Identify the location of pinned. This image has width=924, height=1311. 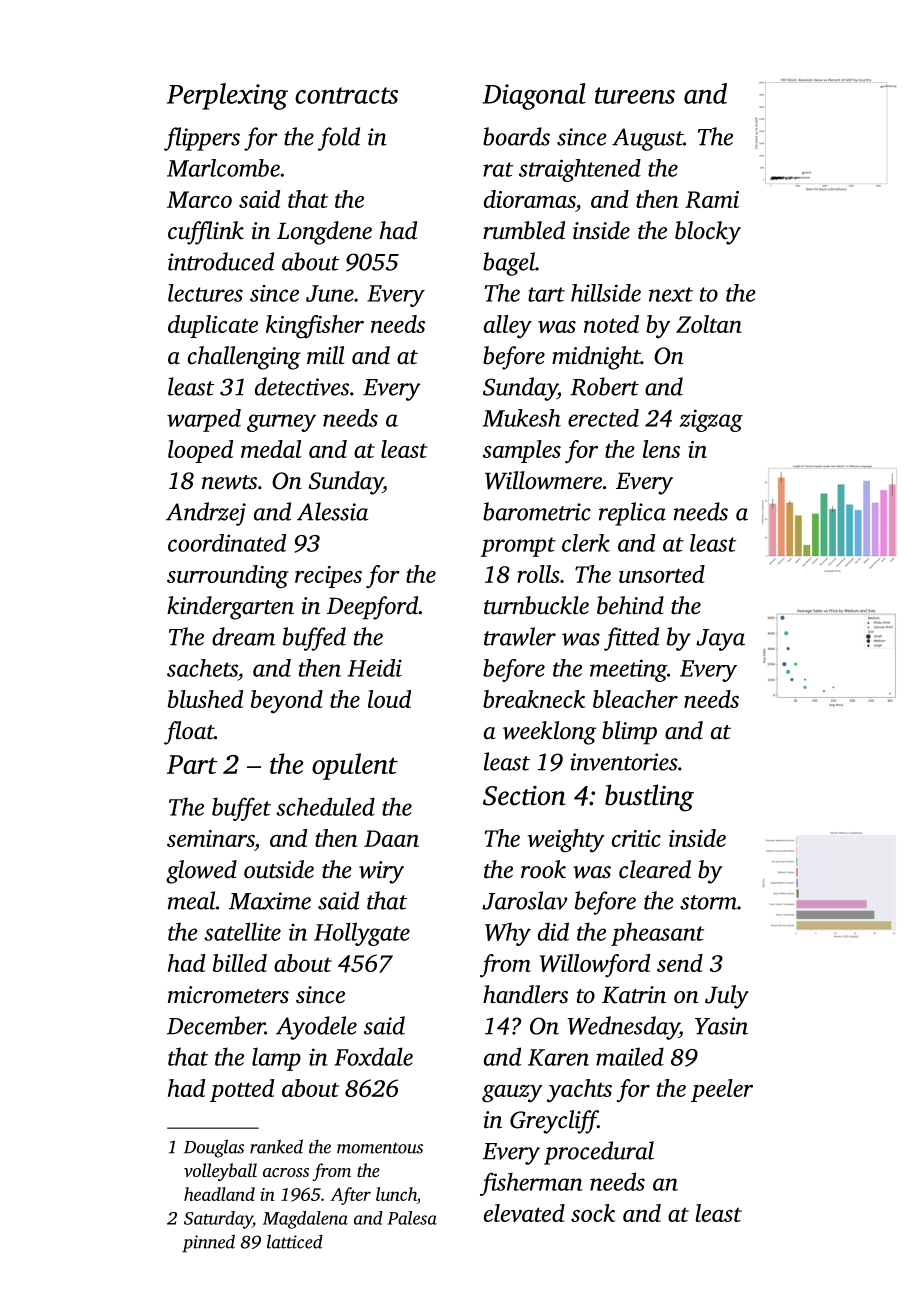
(208, 1243).
